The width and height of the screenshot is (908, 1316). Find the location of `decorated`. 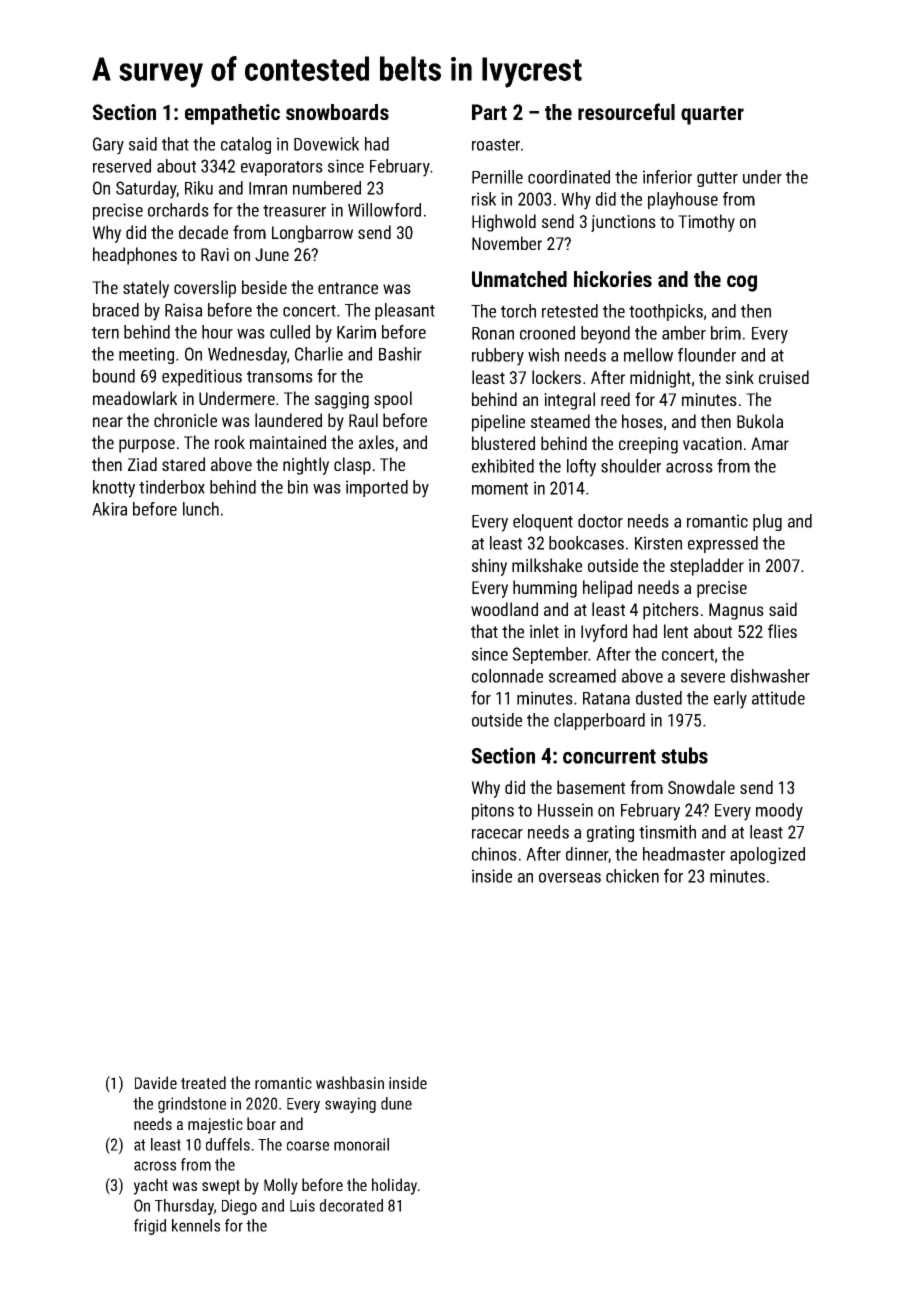

decorated is located at coordinates (351, 1205).
